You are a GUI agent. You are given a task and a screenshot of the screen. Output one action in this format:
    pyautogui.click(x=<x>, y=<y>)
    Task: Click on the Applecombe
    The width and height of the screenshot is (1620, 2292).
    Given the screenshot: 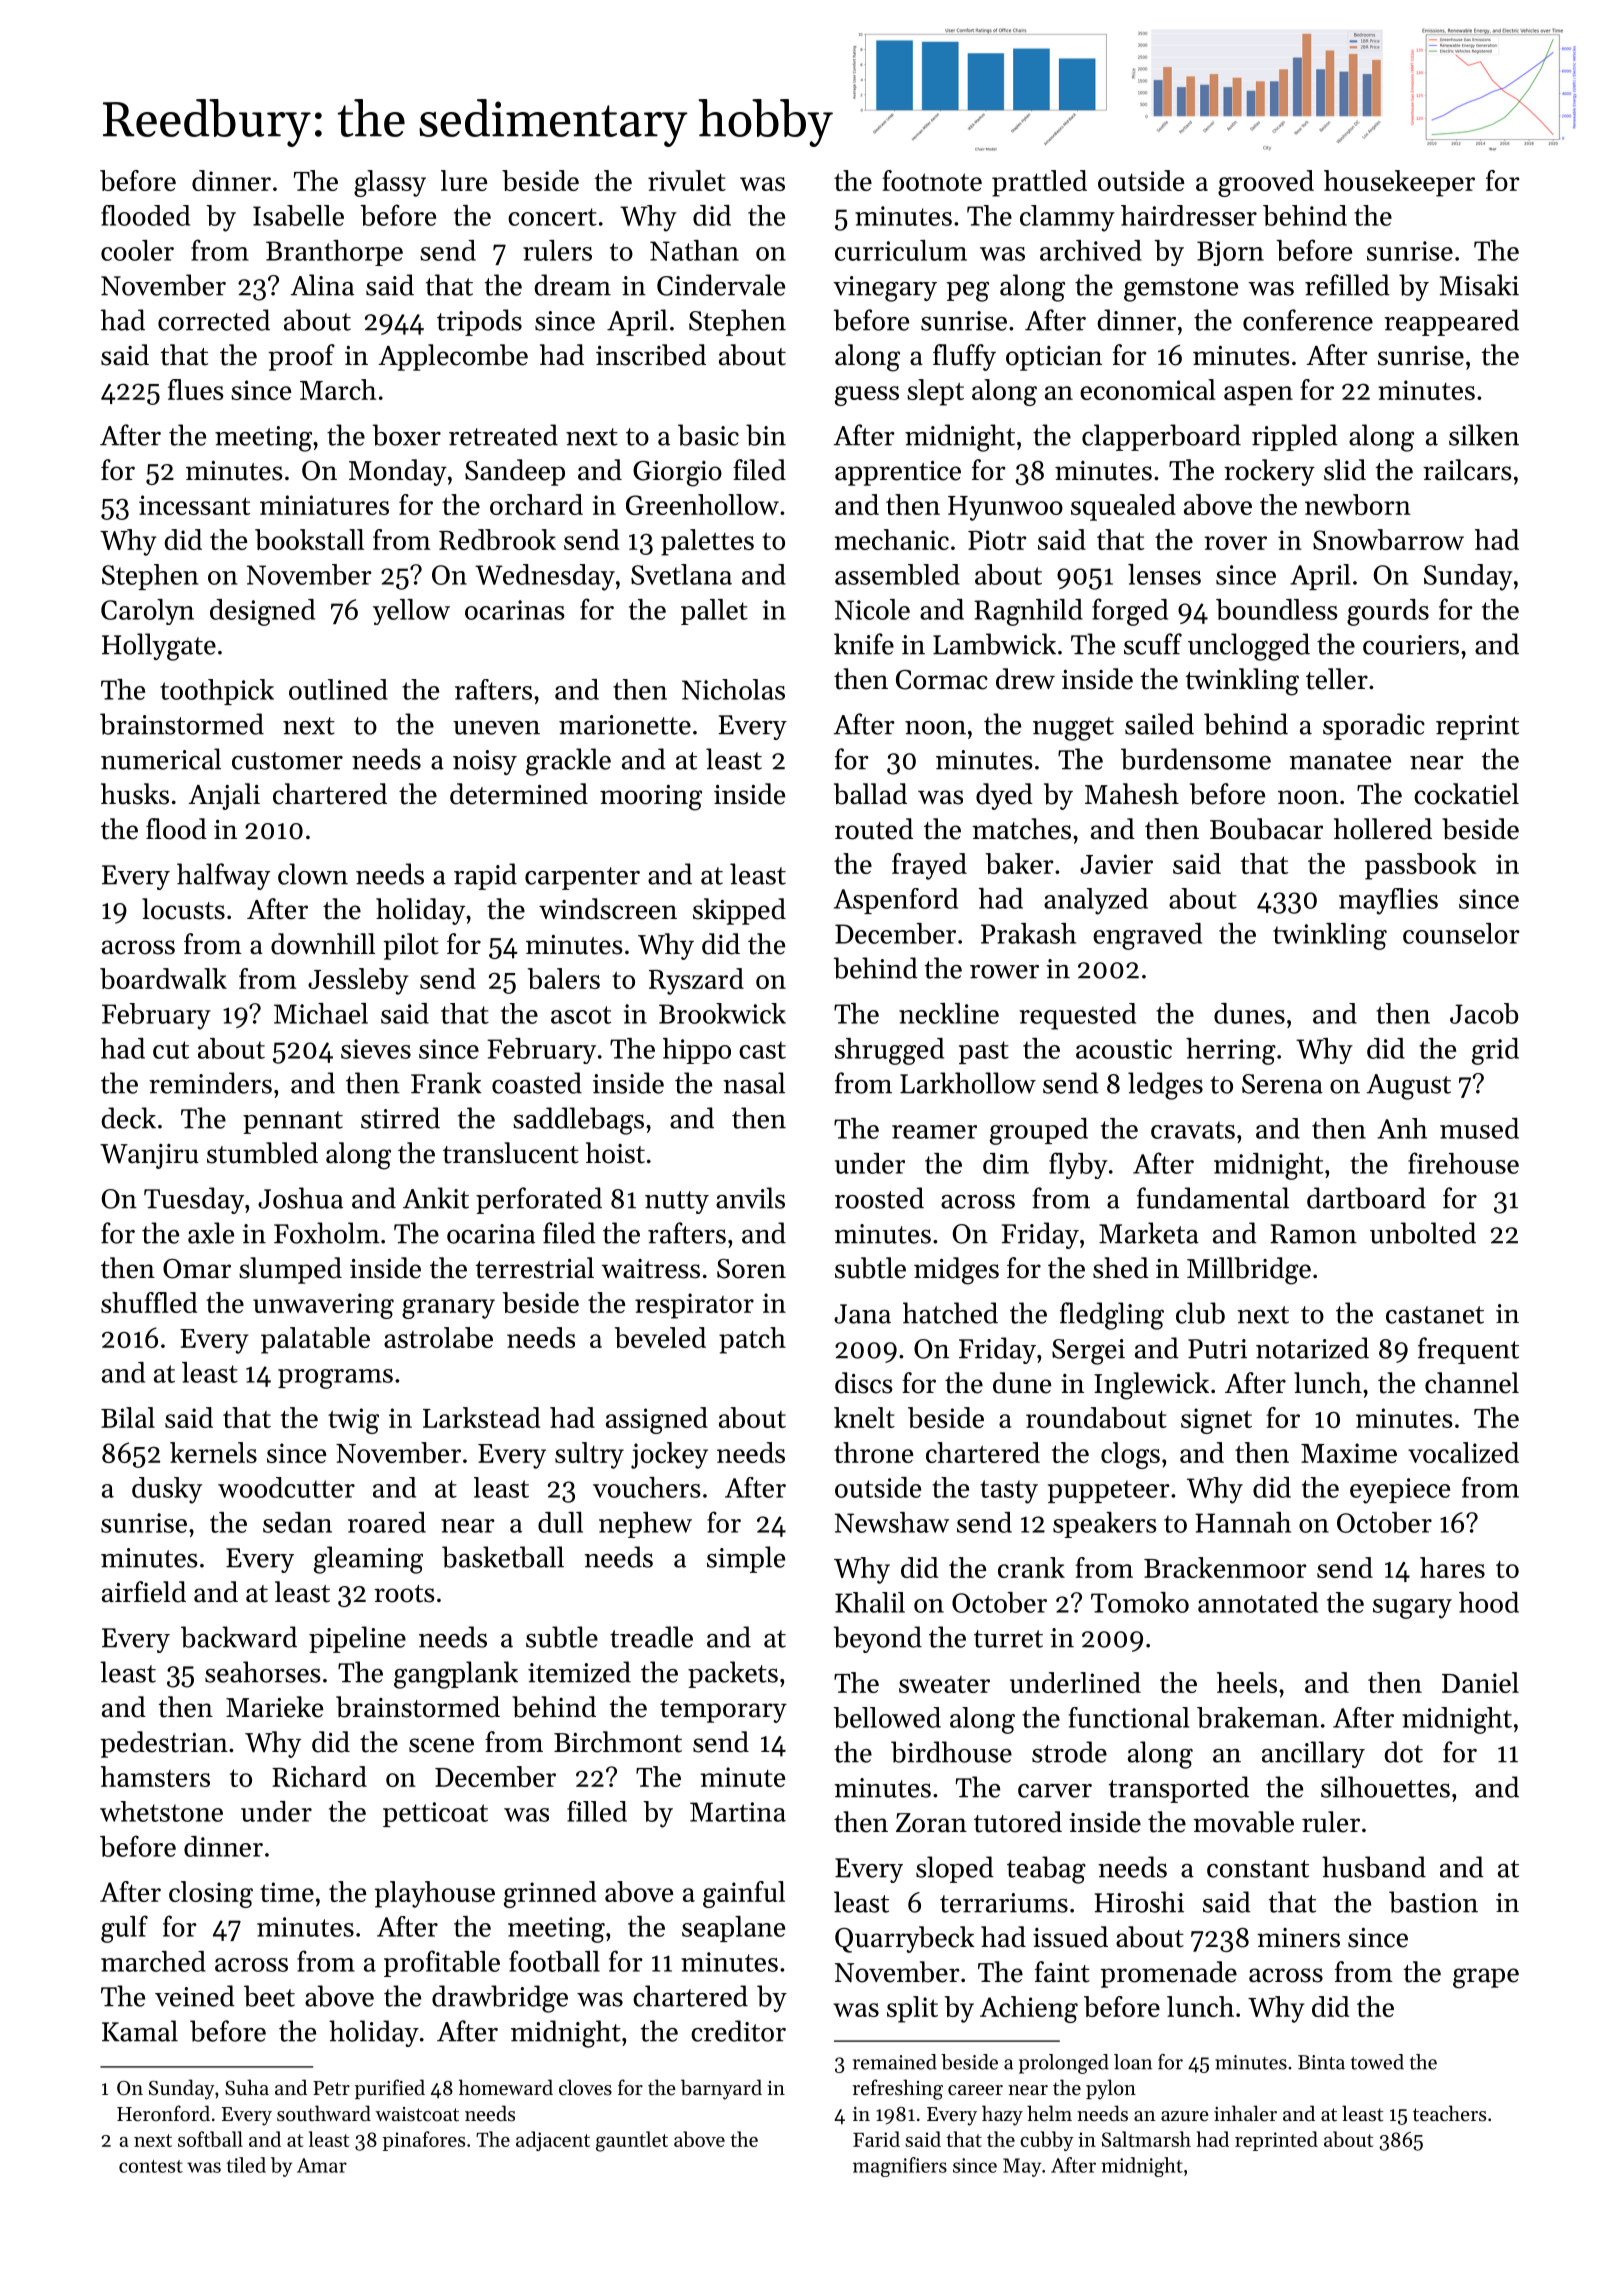 What is the action you would take?
    pyautogui.click(x=453, y=357)
